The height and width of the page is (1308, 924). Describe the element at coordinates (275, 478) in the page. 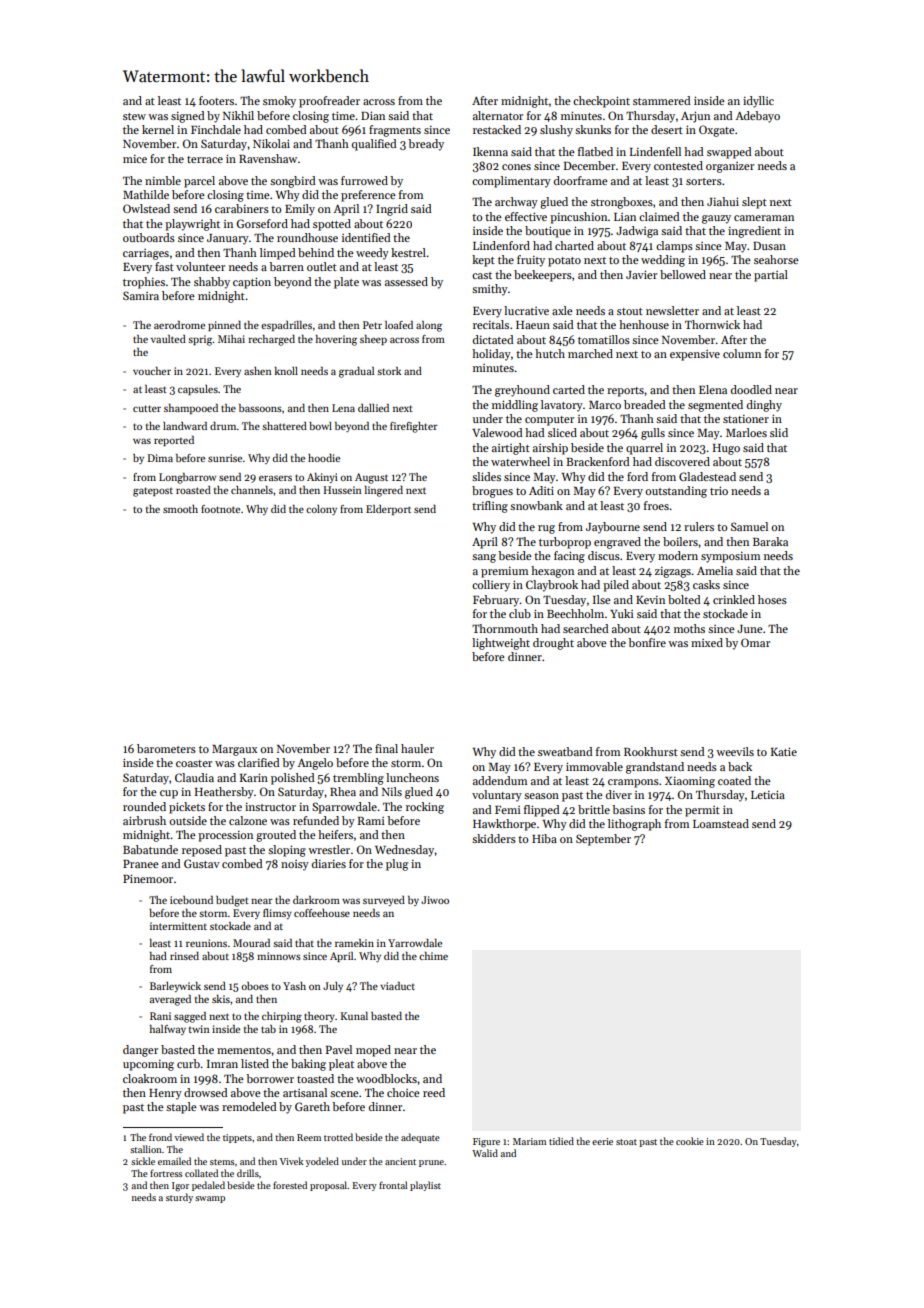

I see `erasers` at that location.
